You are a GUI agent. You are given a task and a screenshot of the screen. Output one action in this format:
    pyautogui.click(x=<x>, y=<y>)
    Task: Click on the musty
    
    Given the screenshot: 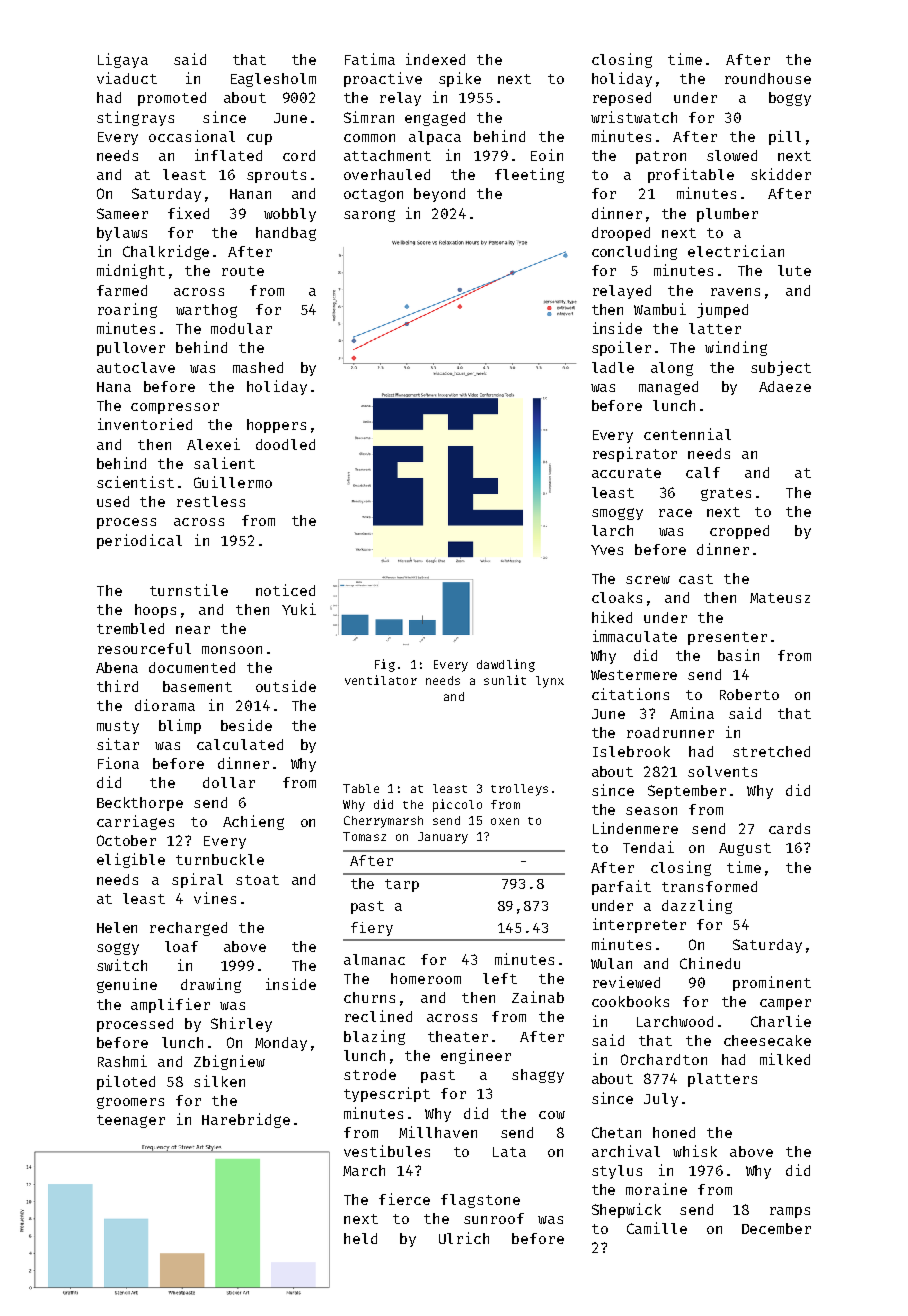 What is the action you would take?
    pyautogui.click(x=118, y=727)
